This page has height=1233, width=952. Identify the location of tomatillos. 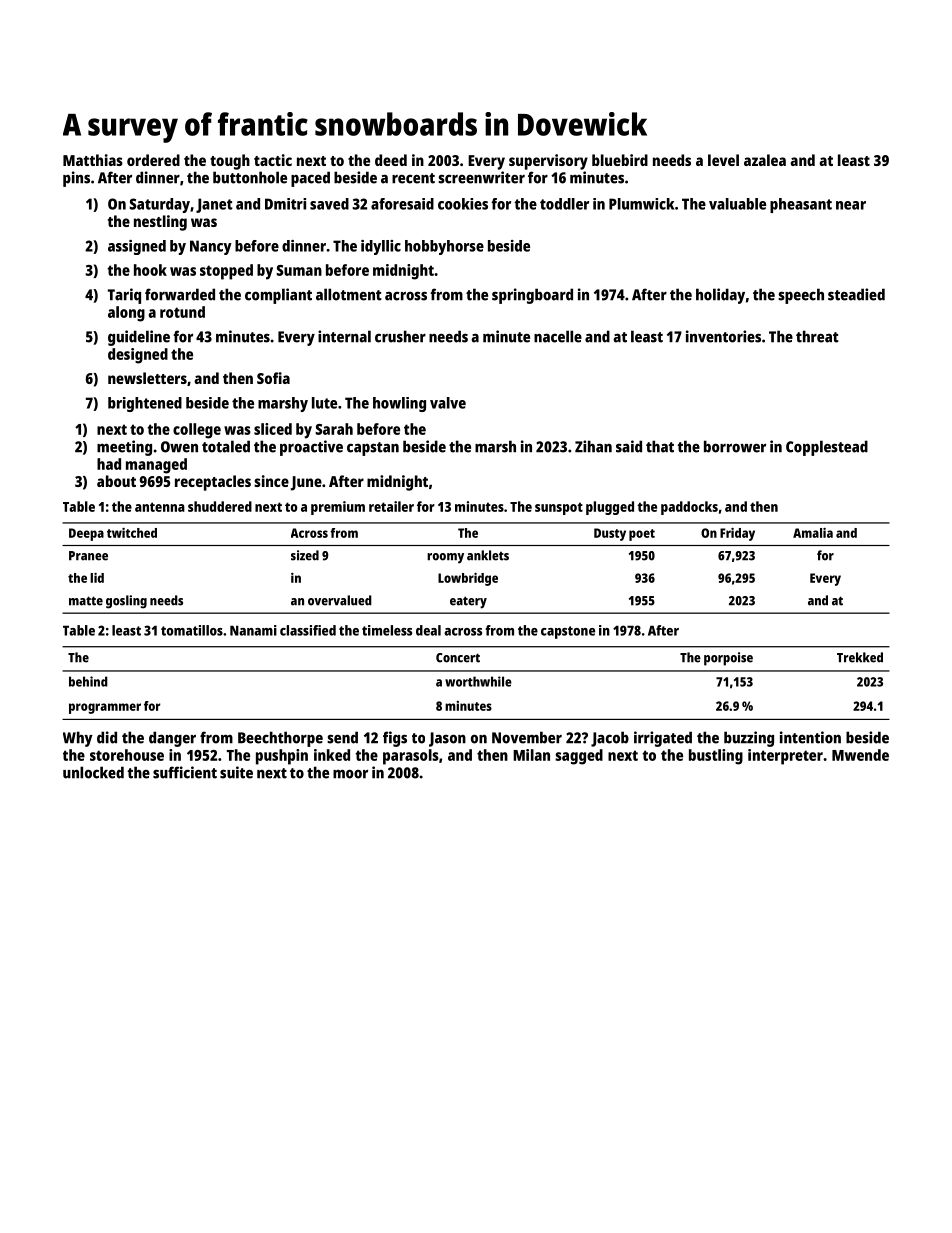
(192, 630).
